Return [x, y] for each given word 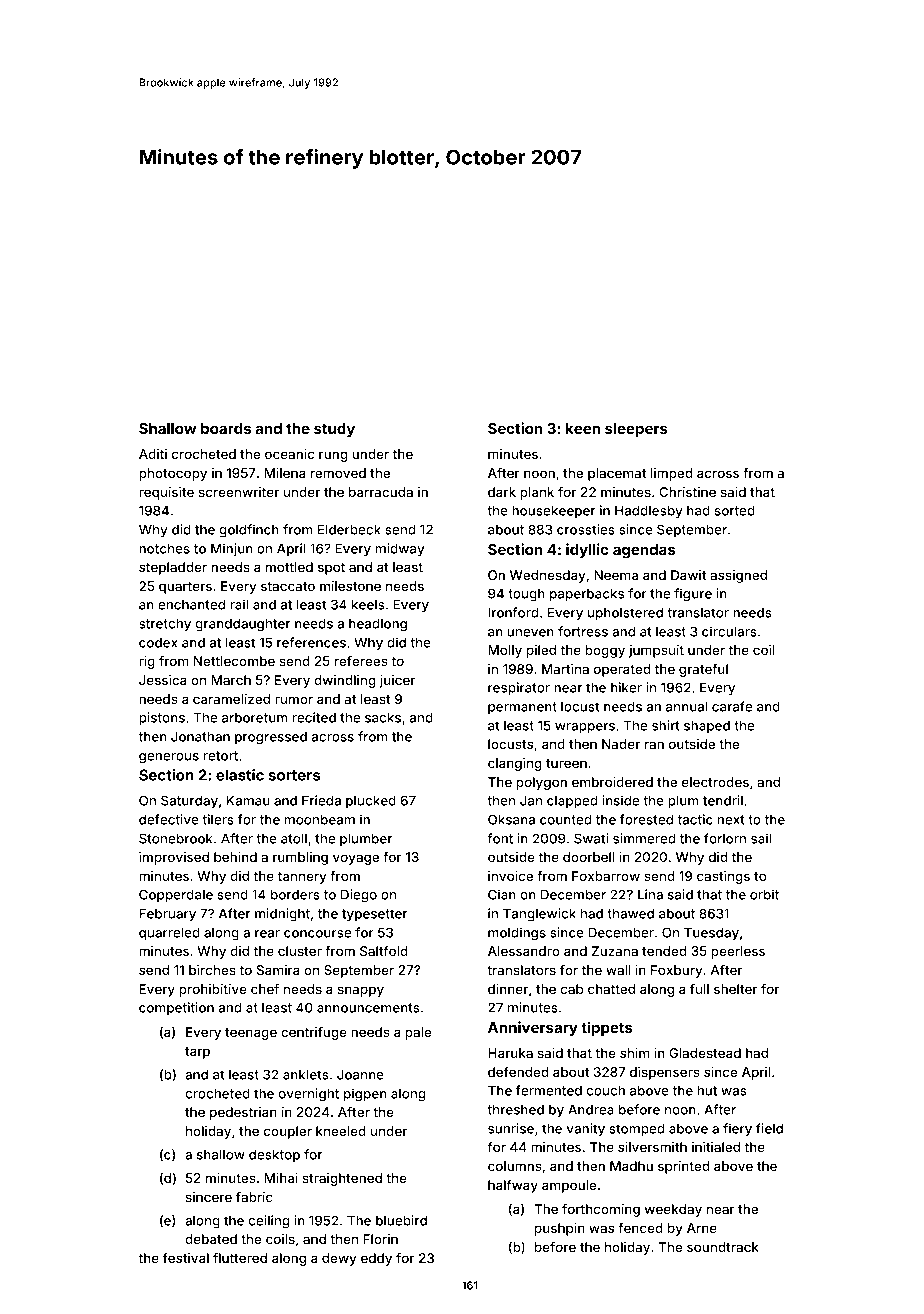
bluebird [401, 1220]
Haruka [510, 1053]
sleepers [636, 430]
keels [368, 604]
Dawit [688, 575]
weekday [673, 1210]
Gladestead [705, 1053]
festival [186, 1258]
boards [226, 428]
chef [265, 989]
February [167, 915]
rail [239, 604]
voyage [356, 859]
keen [583, 428]
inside [621, 800]
